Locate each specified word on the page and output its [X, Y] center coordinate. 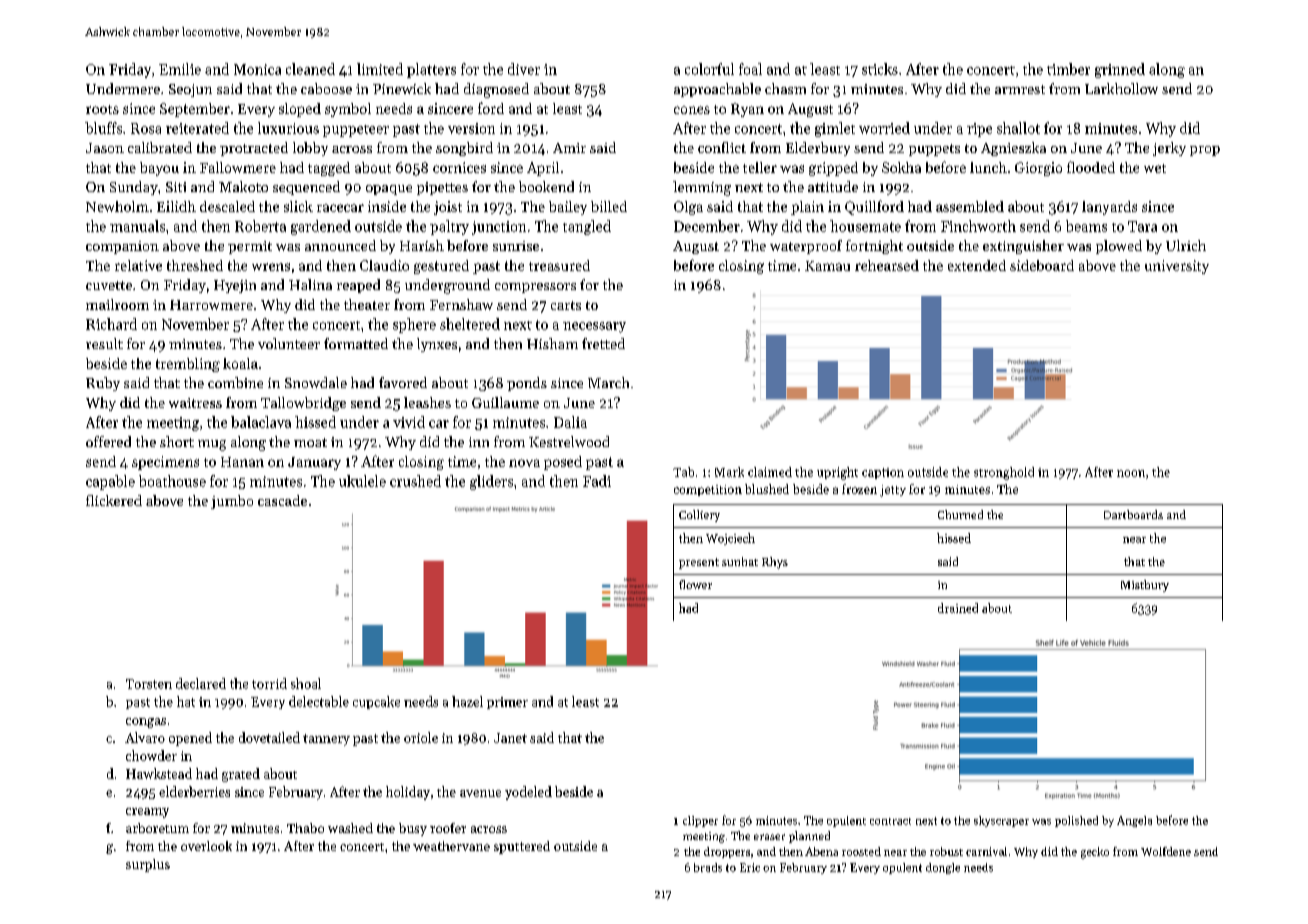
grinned [1120, 70]
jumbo [232, 502]
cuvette [109, 285]
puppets [934, 150]
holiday [408, 793]
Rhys [775, 563]
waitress [195, 403]
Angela [1134, 821]
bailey [568, 208]
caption [883, 473]
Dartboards [1133, 514]
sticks [880, 69]
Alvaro [145, 737]
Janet [510, 738]
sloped [300, 110]
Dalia [570, 422]
